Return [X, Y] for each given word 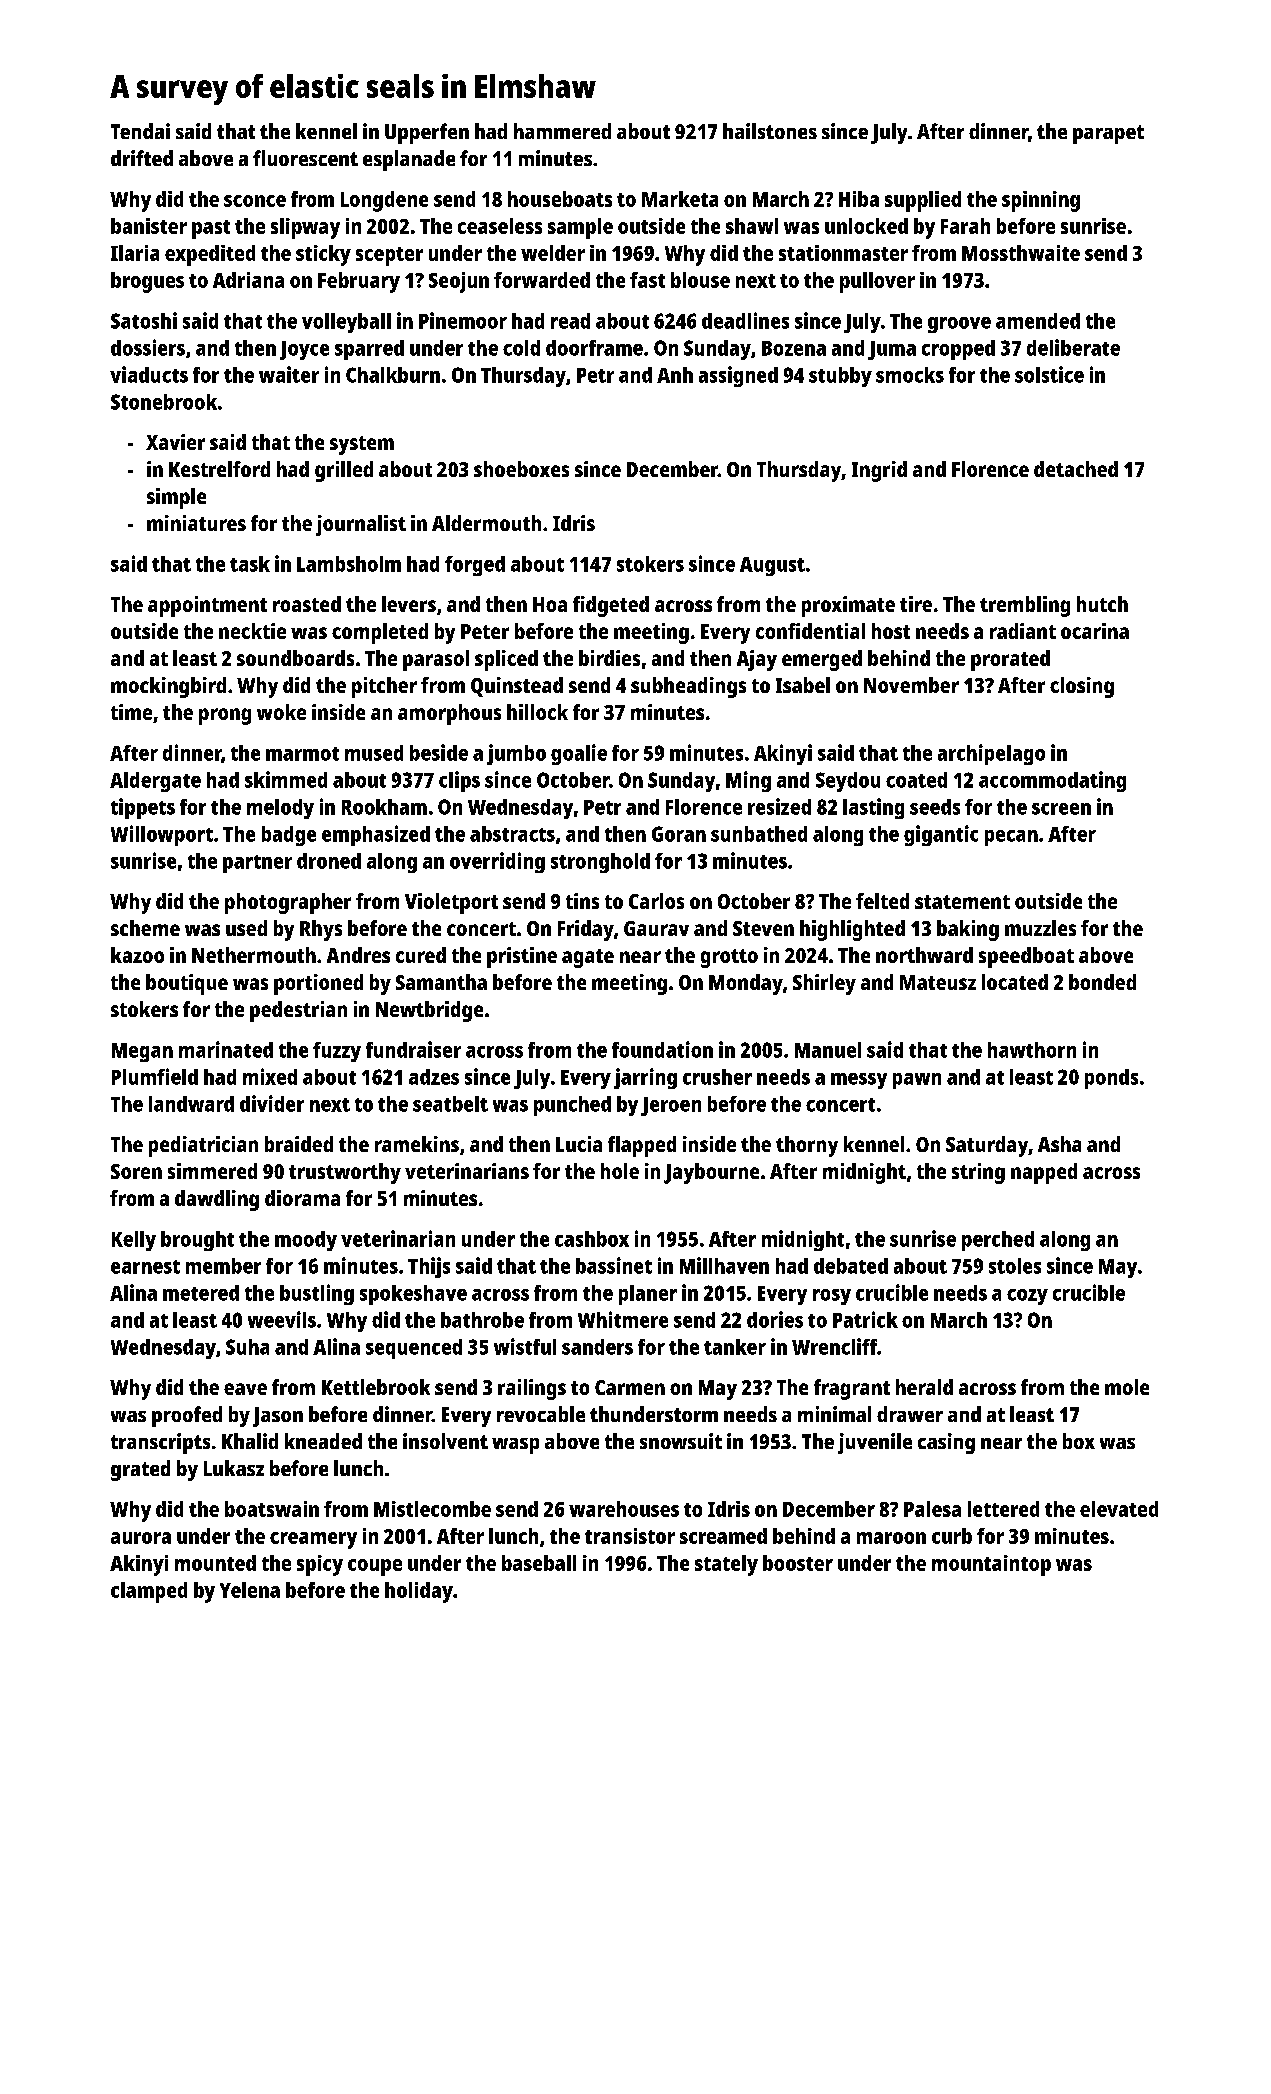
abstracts [512, 834]
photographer [288, 903]
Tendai [140, 131]
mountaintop [991, 1565]
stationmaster [843, 253]
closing [1082, 687]
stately [726, 1565]
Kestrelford [219, 469]
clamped [149, 1592]
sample [580, 228]
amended [1038, 321]
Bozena [794, 348]
